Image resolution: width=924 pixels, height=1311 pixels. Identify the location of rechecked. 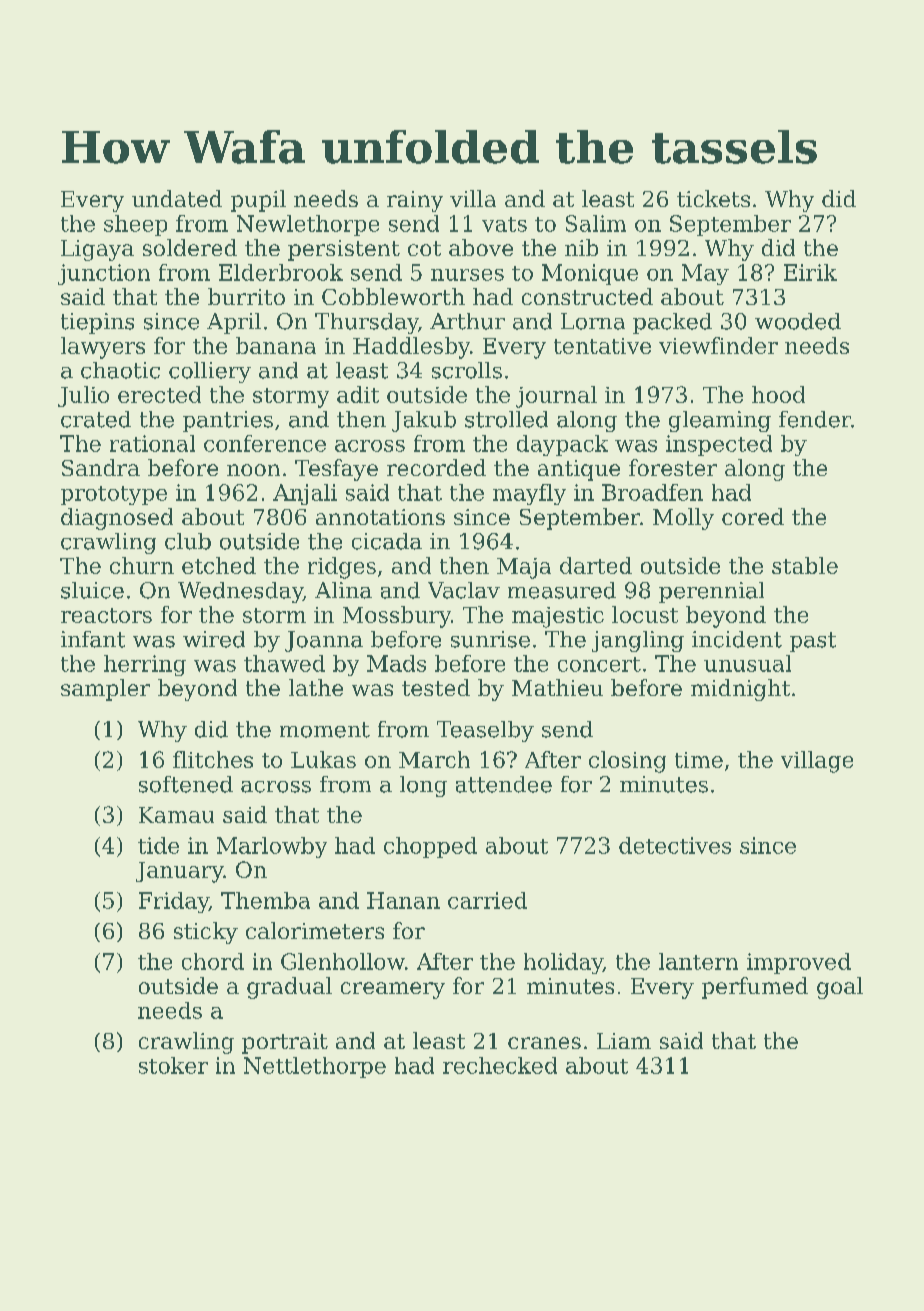
(500, 1065).
